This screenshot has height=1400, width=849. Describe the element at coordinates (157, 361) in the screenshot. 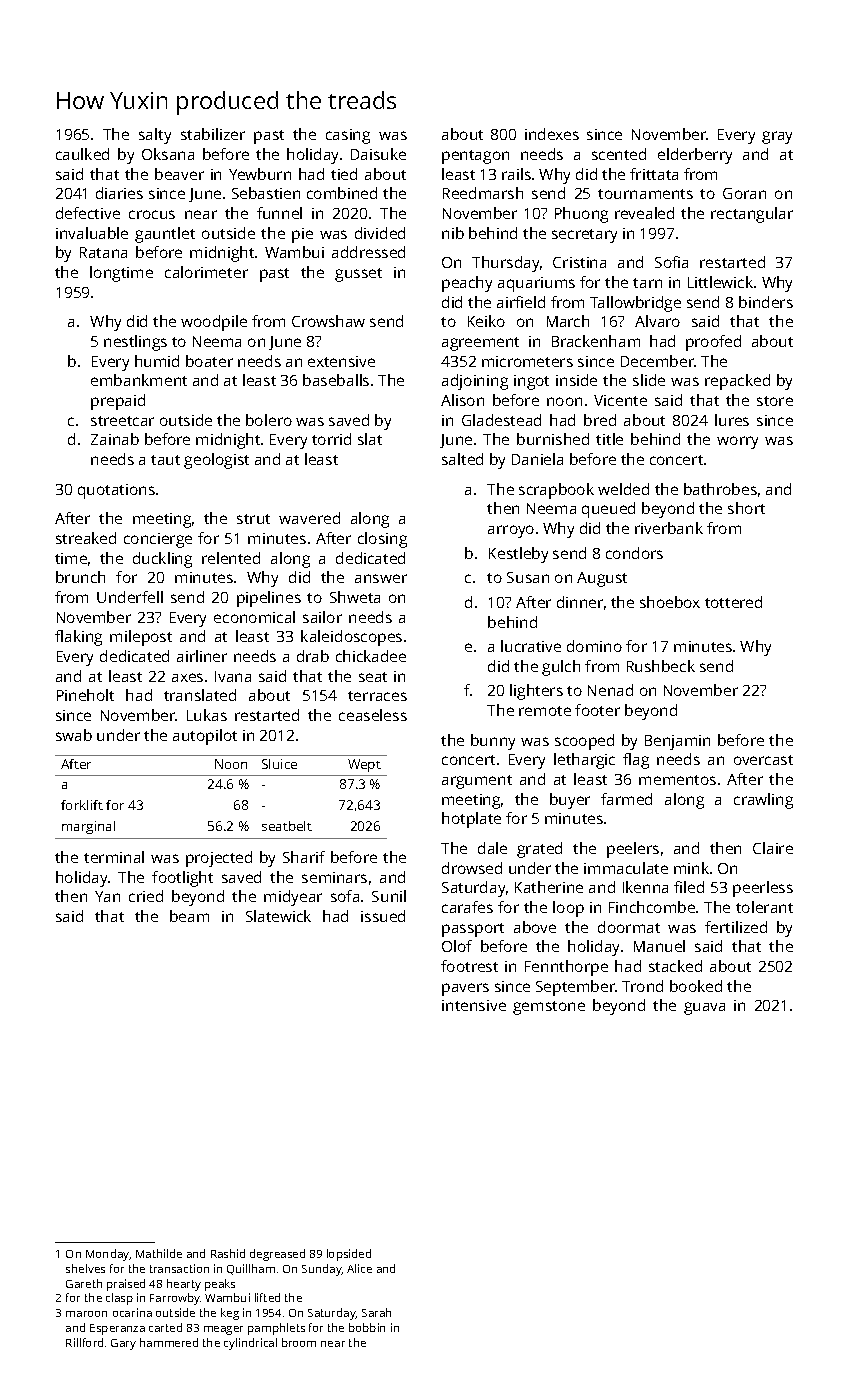

I see `humid` at that location.
